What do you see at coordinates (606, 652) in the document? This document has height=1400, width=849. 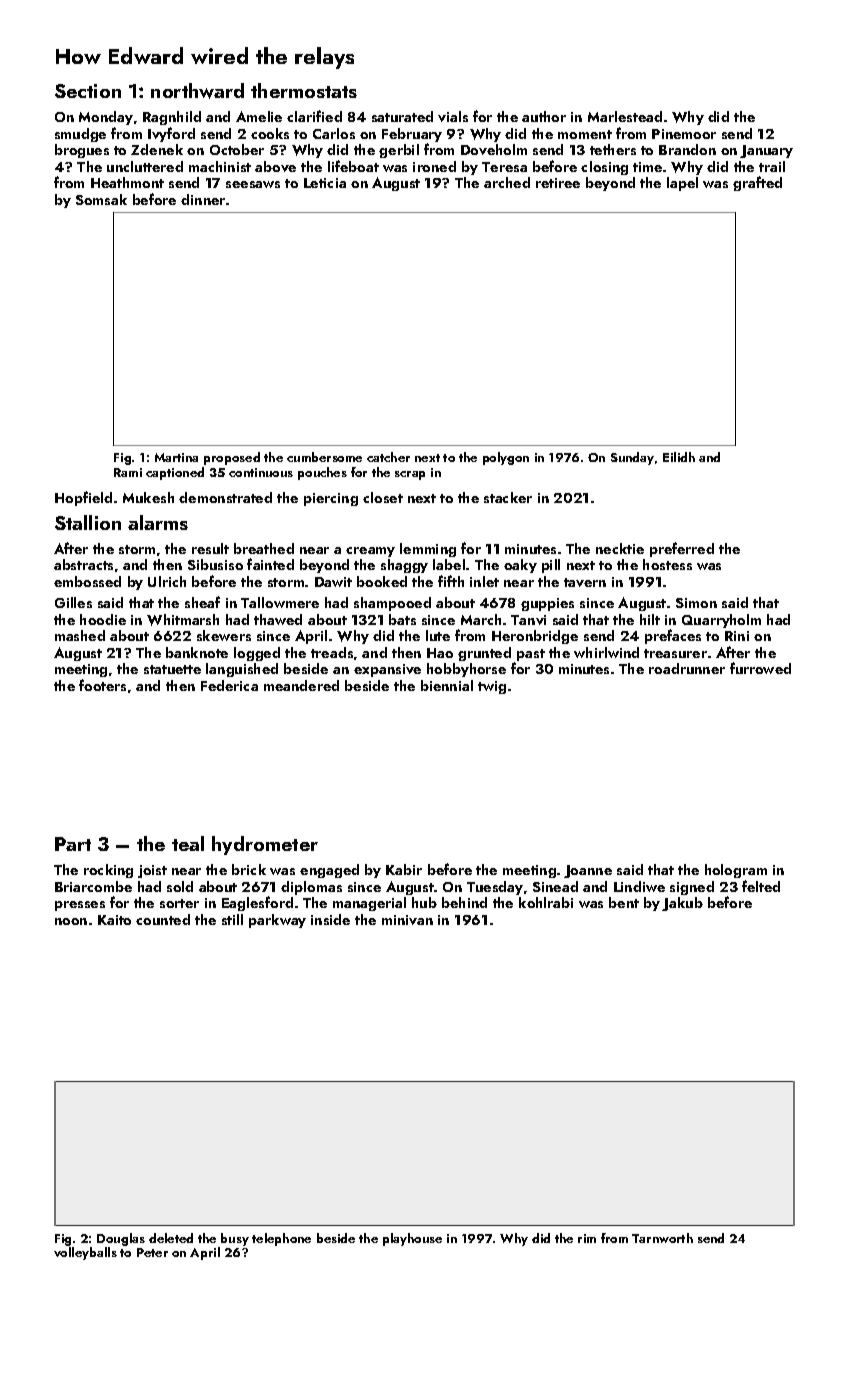 I see `whirlwind` at bounding box center [606, 652].
